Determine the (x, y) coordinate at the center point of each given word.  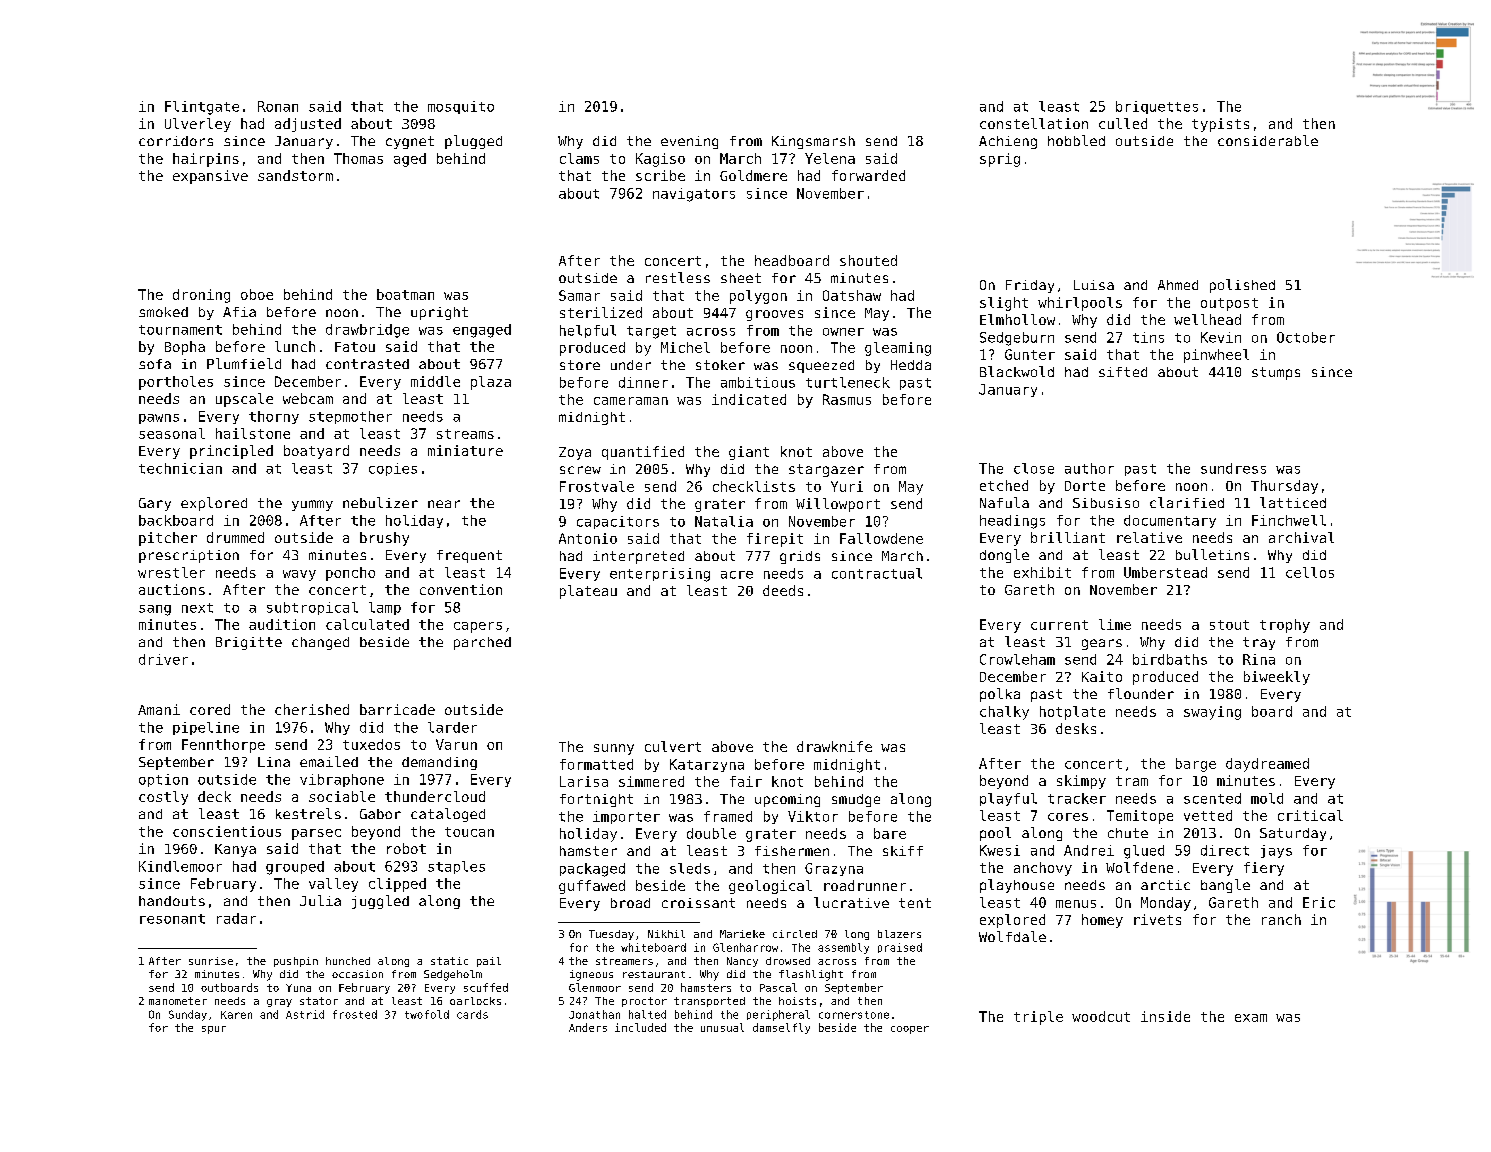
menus (1076, 904)
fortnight (596, 800)
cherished (312, 709)
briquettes (1157, 107)
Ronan (278, 106)
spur (214, 1030)
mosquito (461, 107)
